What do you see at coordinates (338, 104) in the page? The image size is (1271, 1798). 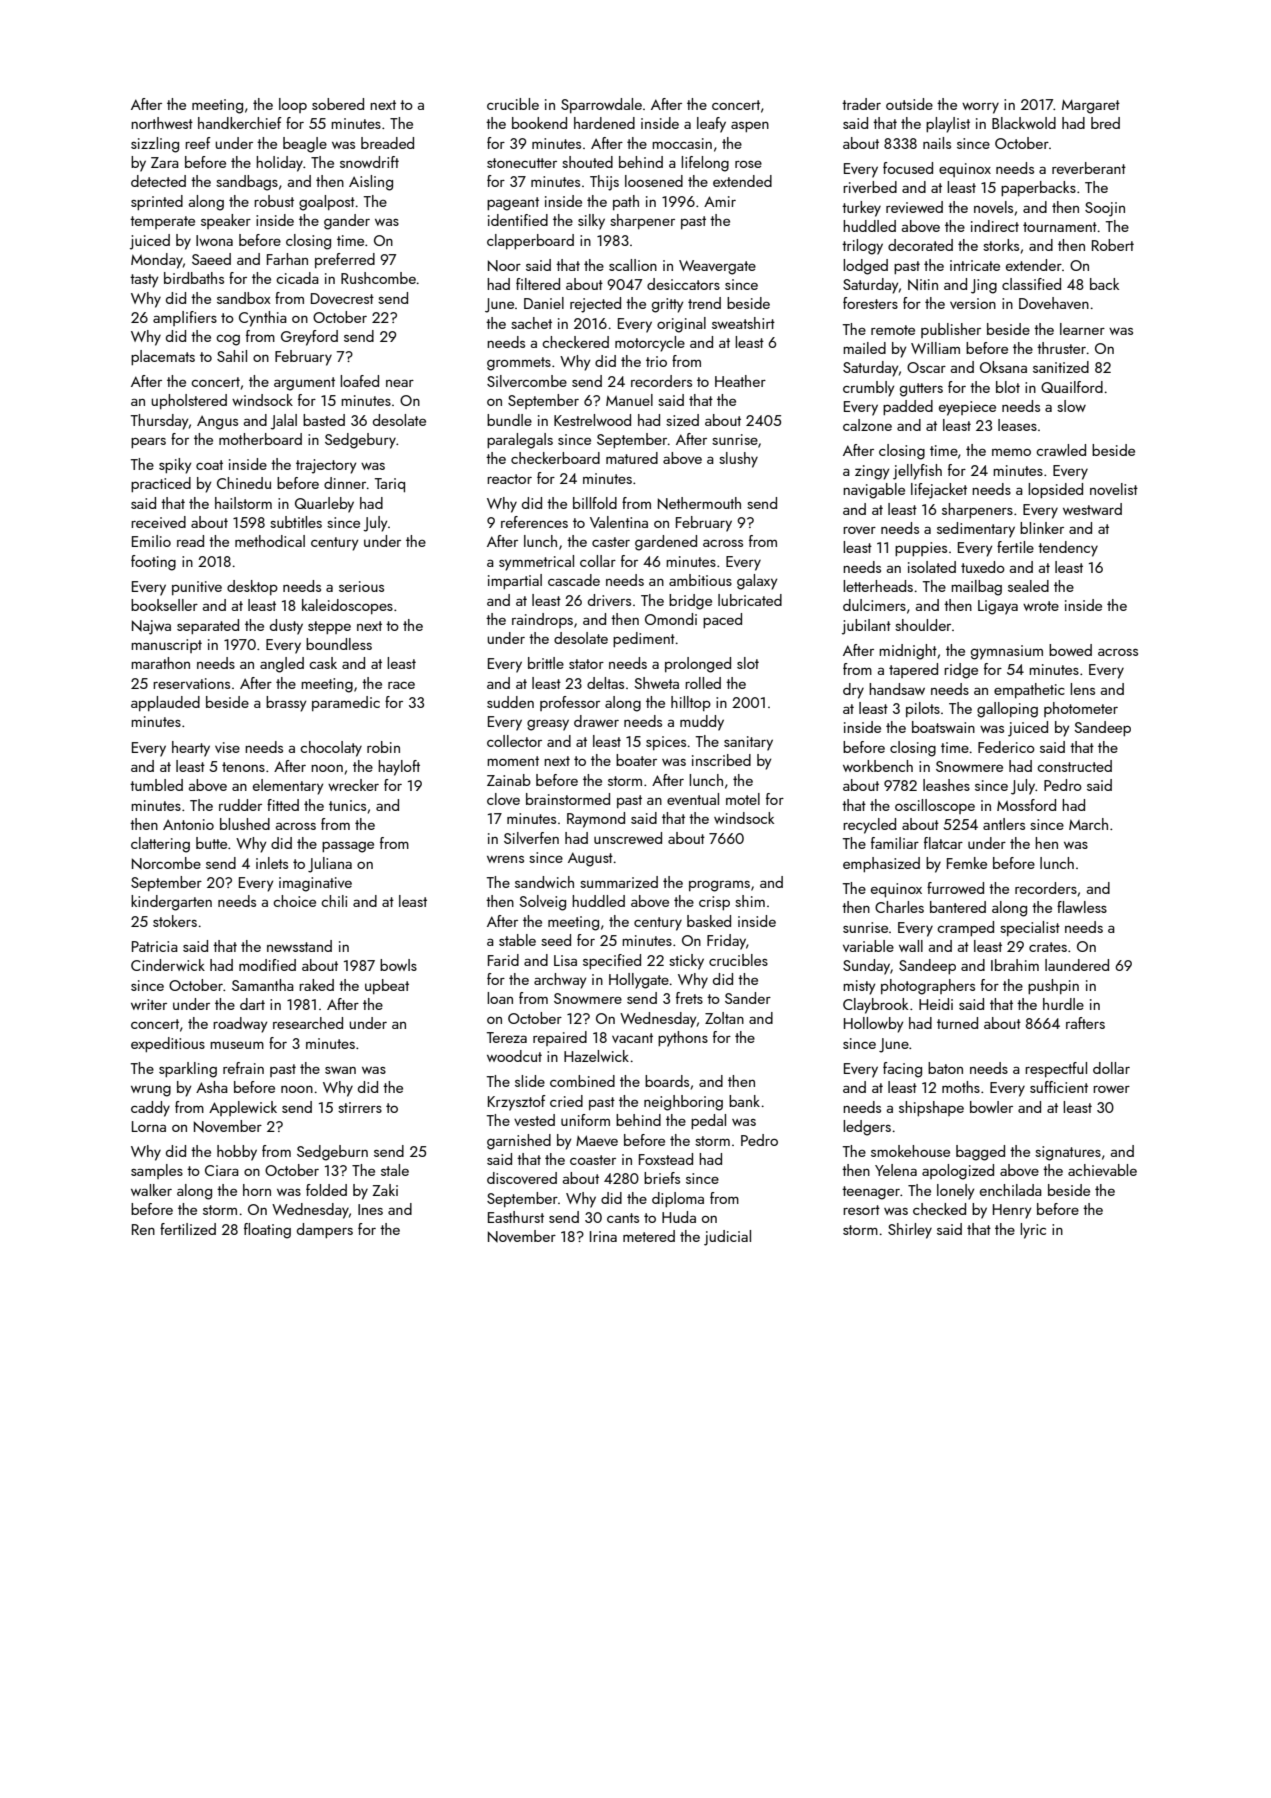 I see `sobered` at bounding box center [338, 104].
